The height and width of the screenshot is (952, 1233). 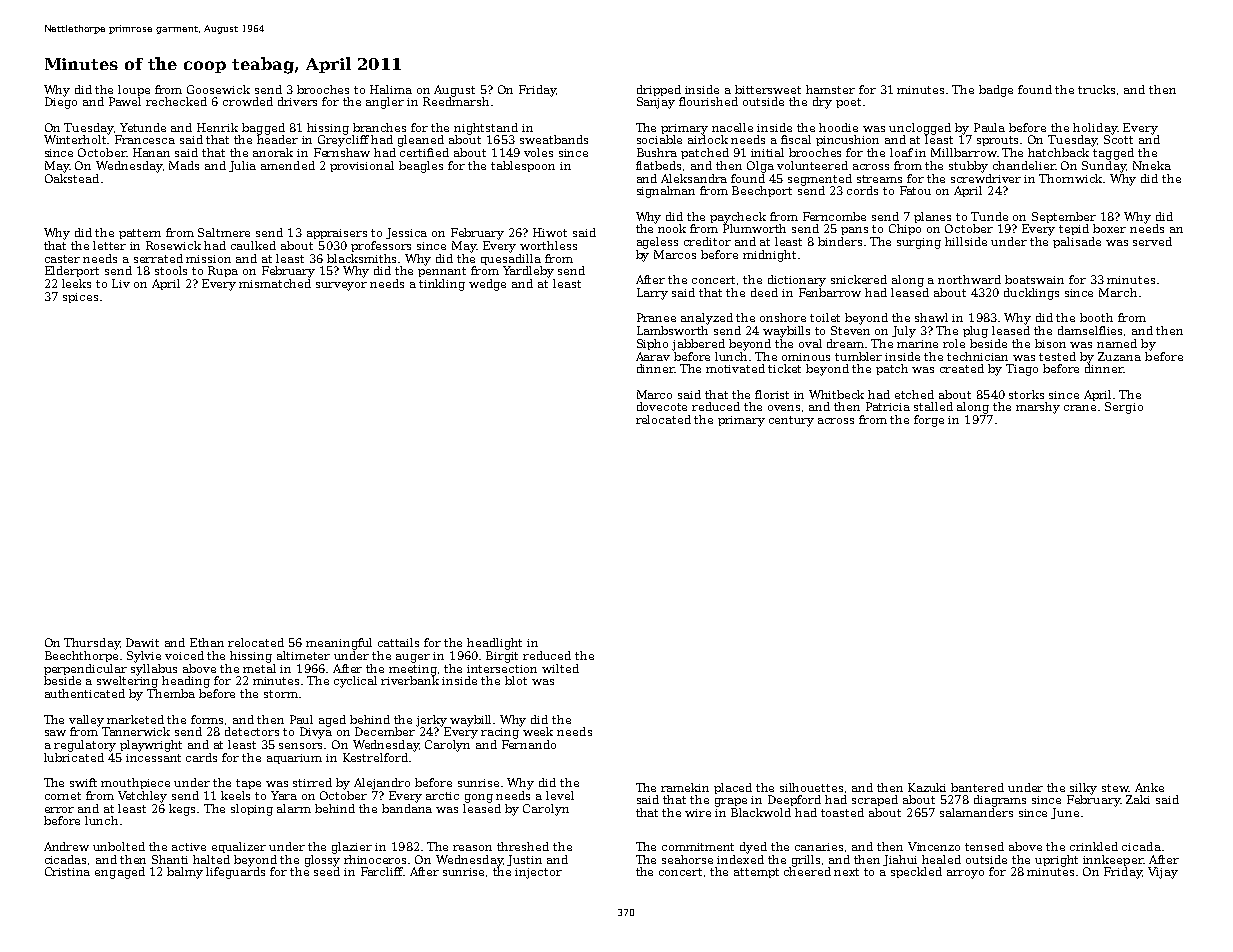 What do you see at coordinates (977, 356) in the screenshot?
I see `technician` at bounding box center [977, 356].
